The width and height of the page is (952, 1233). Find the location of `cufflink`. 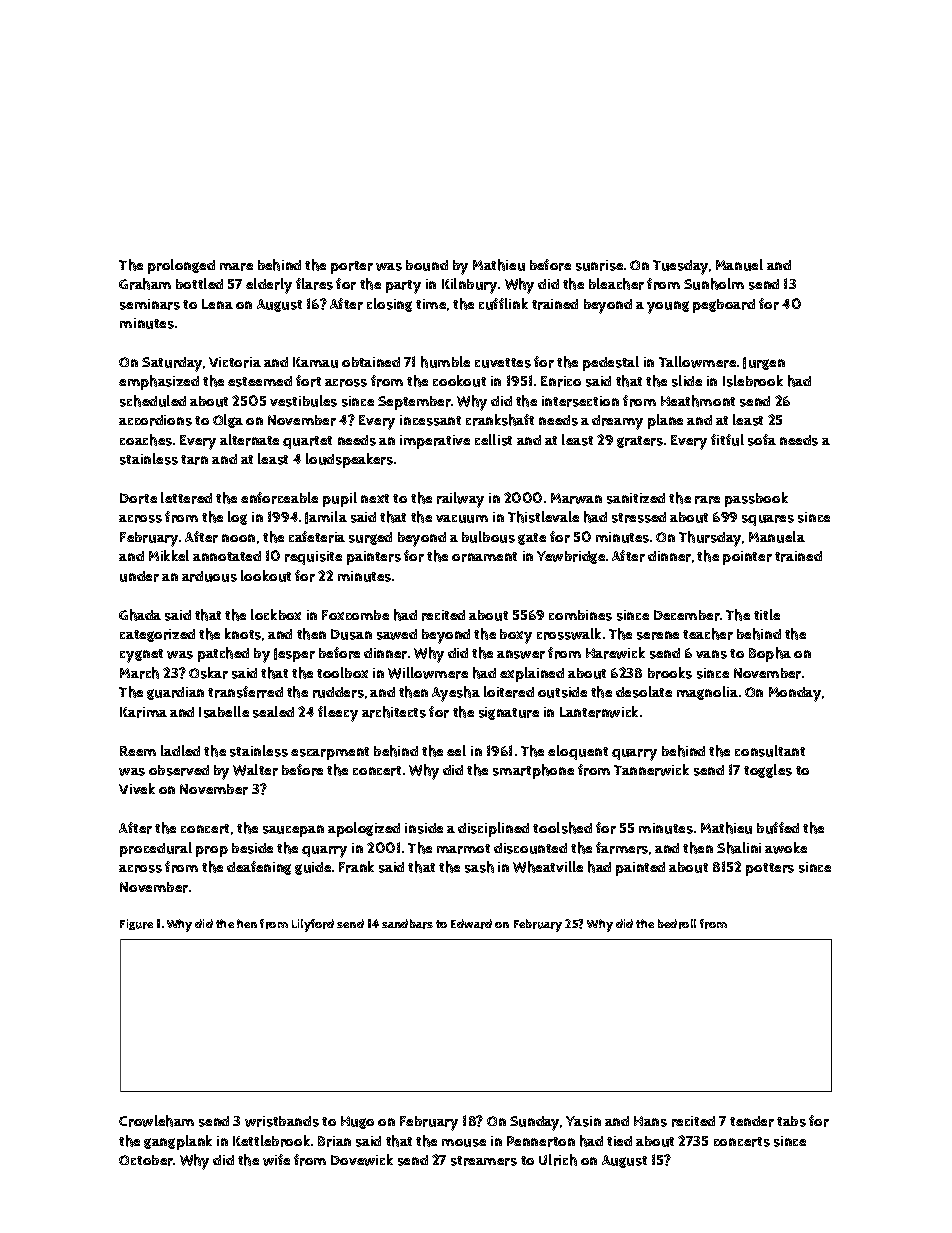

cufflink is located at coordinates (503, 304).
